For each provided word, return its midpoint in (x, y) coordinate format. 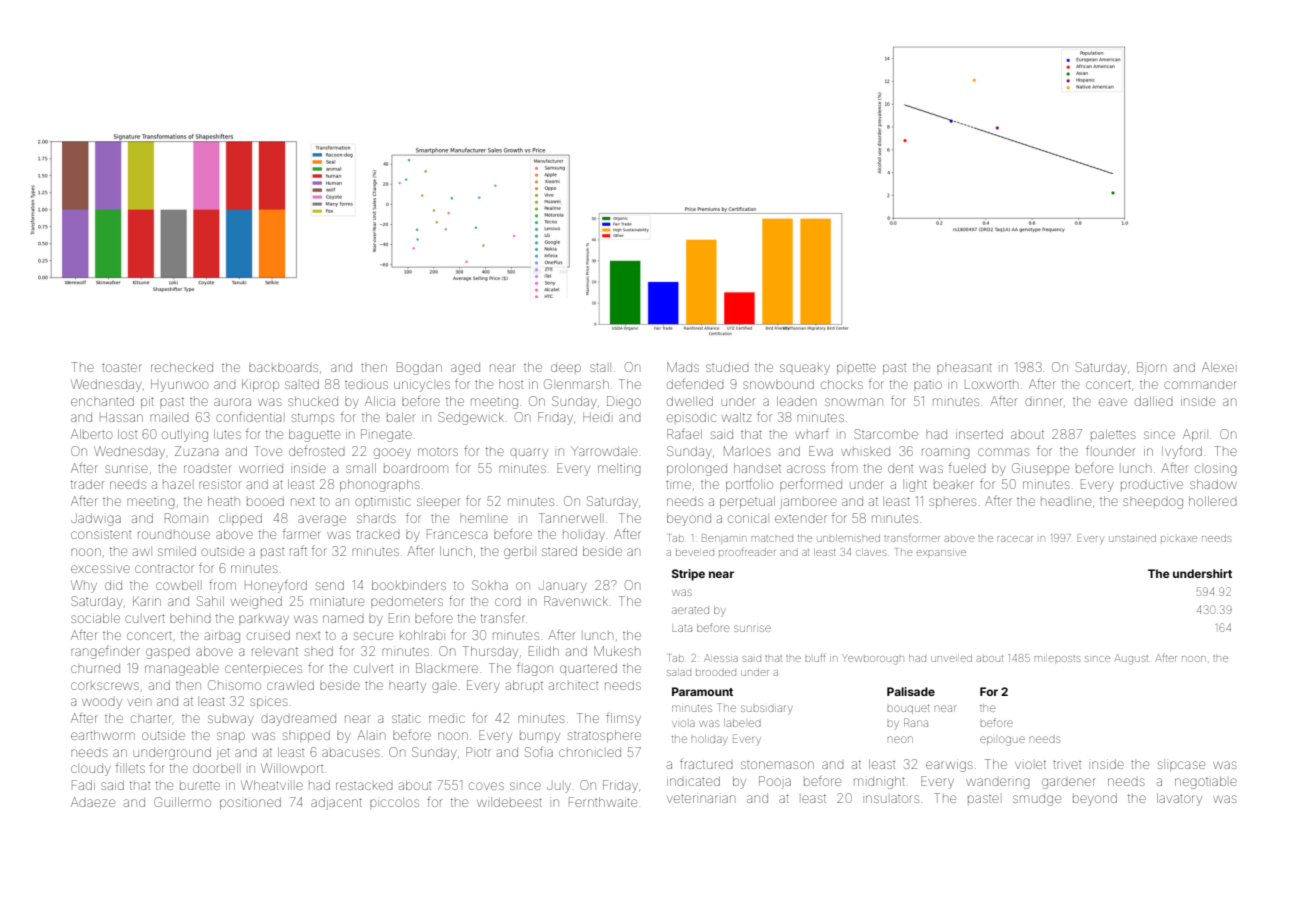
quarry (529, 453)
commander (1200, 385)
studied (727, 367)
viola (683, 723)
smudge (1037, 800)
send (330, 585)
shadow (1213, 484)
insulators (892, 799)
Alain (371, 735)
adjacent (336, 803)
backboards (283, 368)
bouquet (909, 709)
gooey (392, 453)
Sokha (490, 585)
